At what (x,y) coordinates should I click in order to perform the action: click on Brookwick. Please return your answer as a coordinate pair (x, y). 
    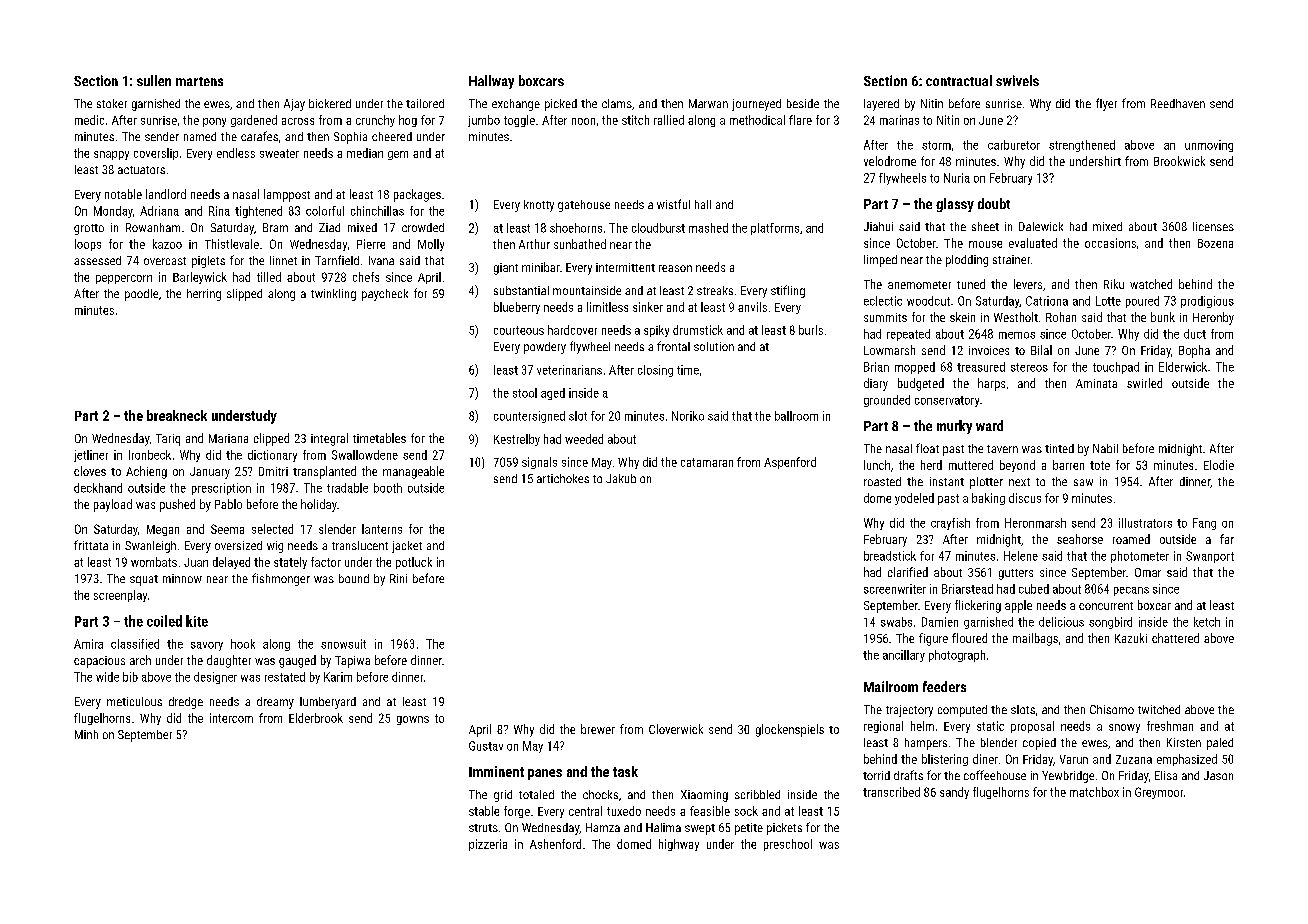
    Looking at the image, I should click on (1179, 161).
